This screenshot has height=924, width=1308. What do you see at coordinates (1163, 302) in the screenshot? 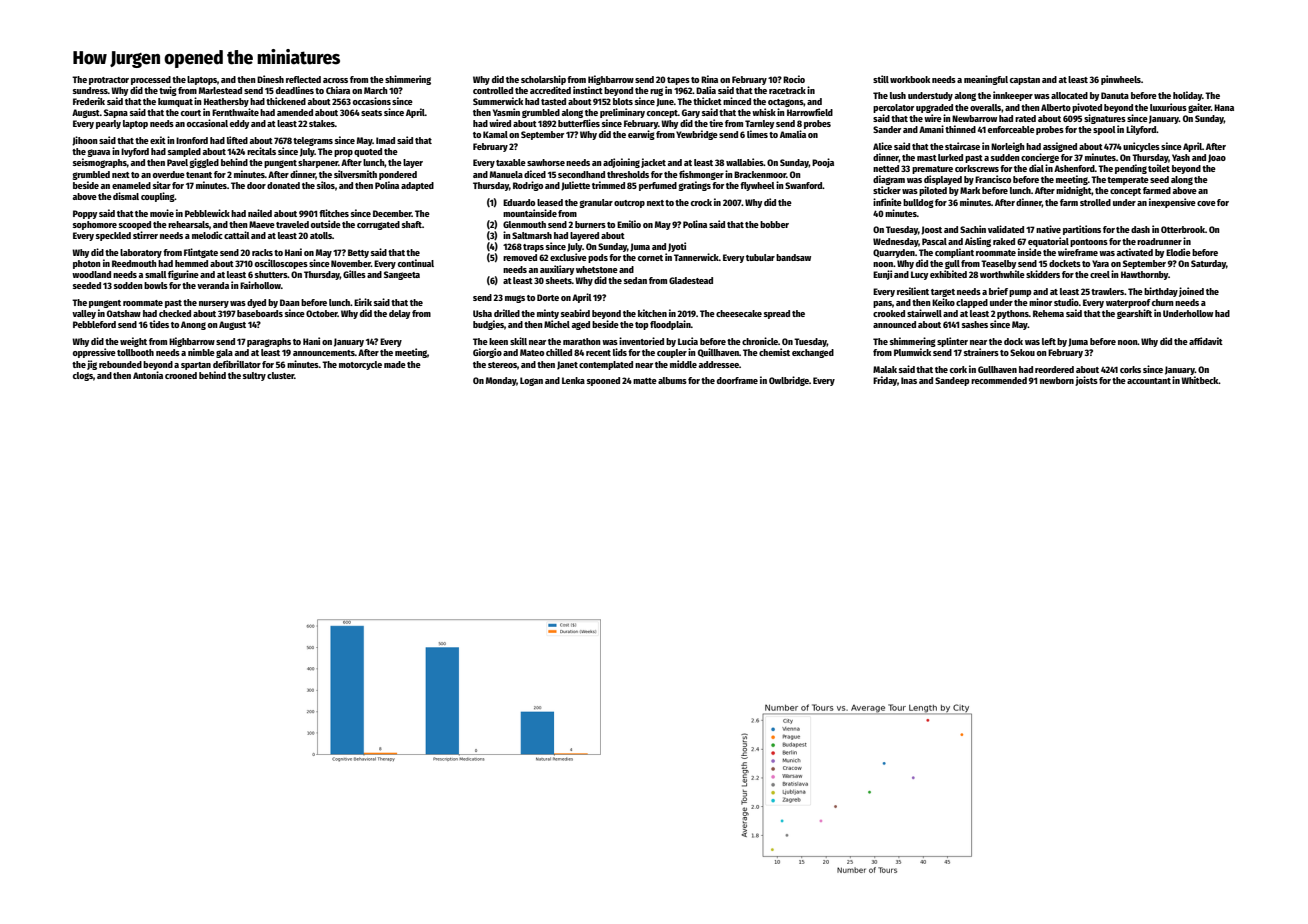
I see `churn` at bounding box center [1163, 302].
